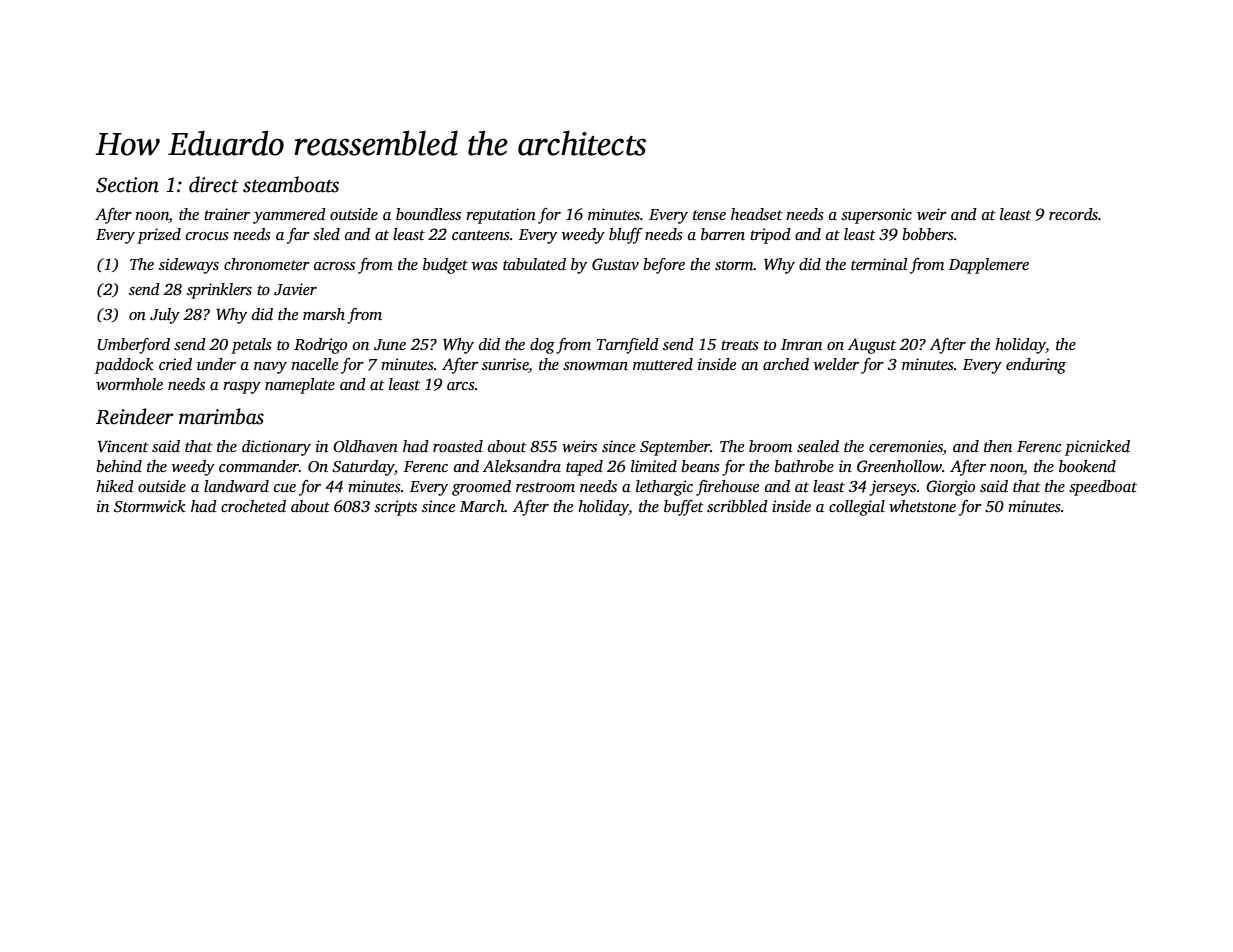  What do you see at coordinates (124, 366) in the image?
I see `paddock` at bounding box center [124, 366].
